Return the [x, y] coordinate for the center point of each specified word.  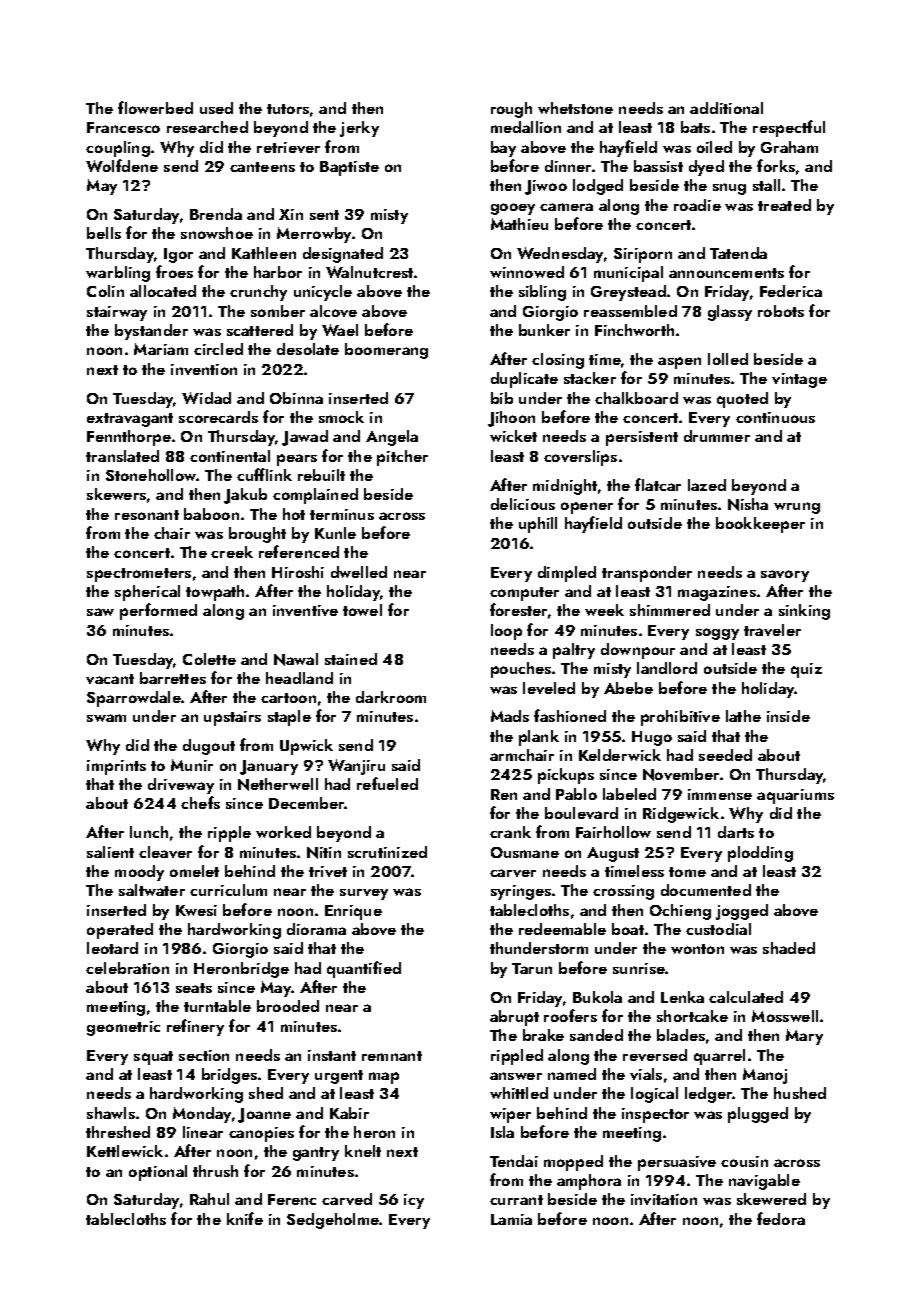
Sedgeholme [333, 1221]
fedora [781, 1218]
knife [245, 1218]
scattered [260, 330]
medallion [526, 127]
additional [726, 108]
